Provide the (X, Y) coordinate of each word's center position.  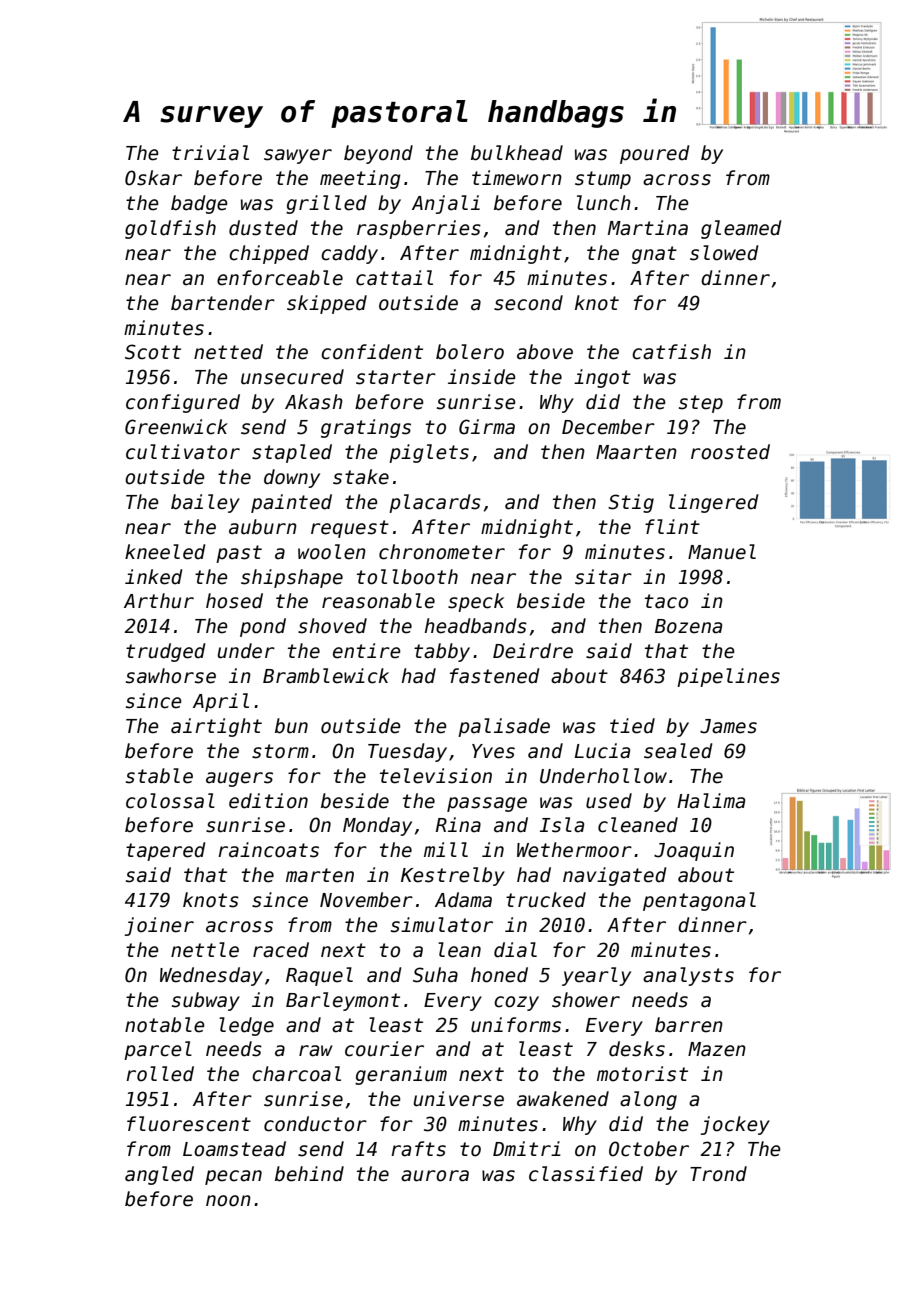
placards (435, 503)
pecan (233, 1177)
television (436, 776)
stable (159, 776)
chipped (269, 254)
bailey (205, 503)
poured (654, 154)
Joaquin (694, 851)
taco (666, 601)
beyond (378, 154)
